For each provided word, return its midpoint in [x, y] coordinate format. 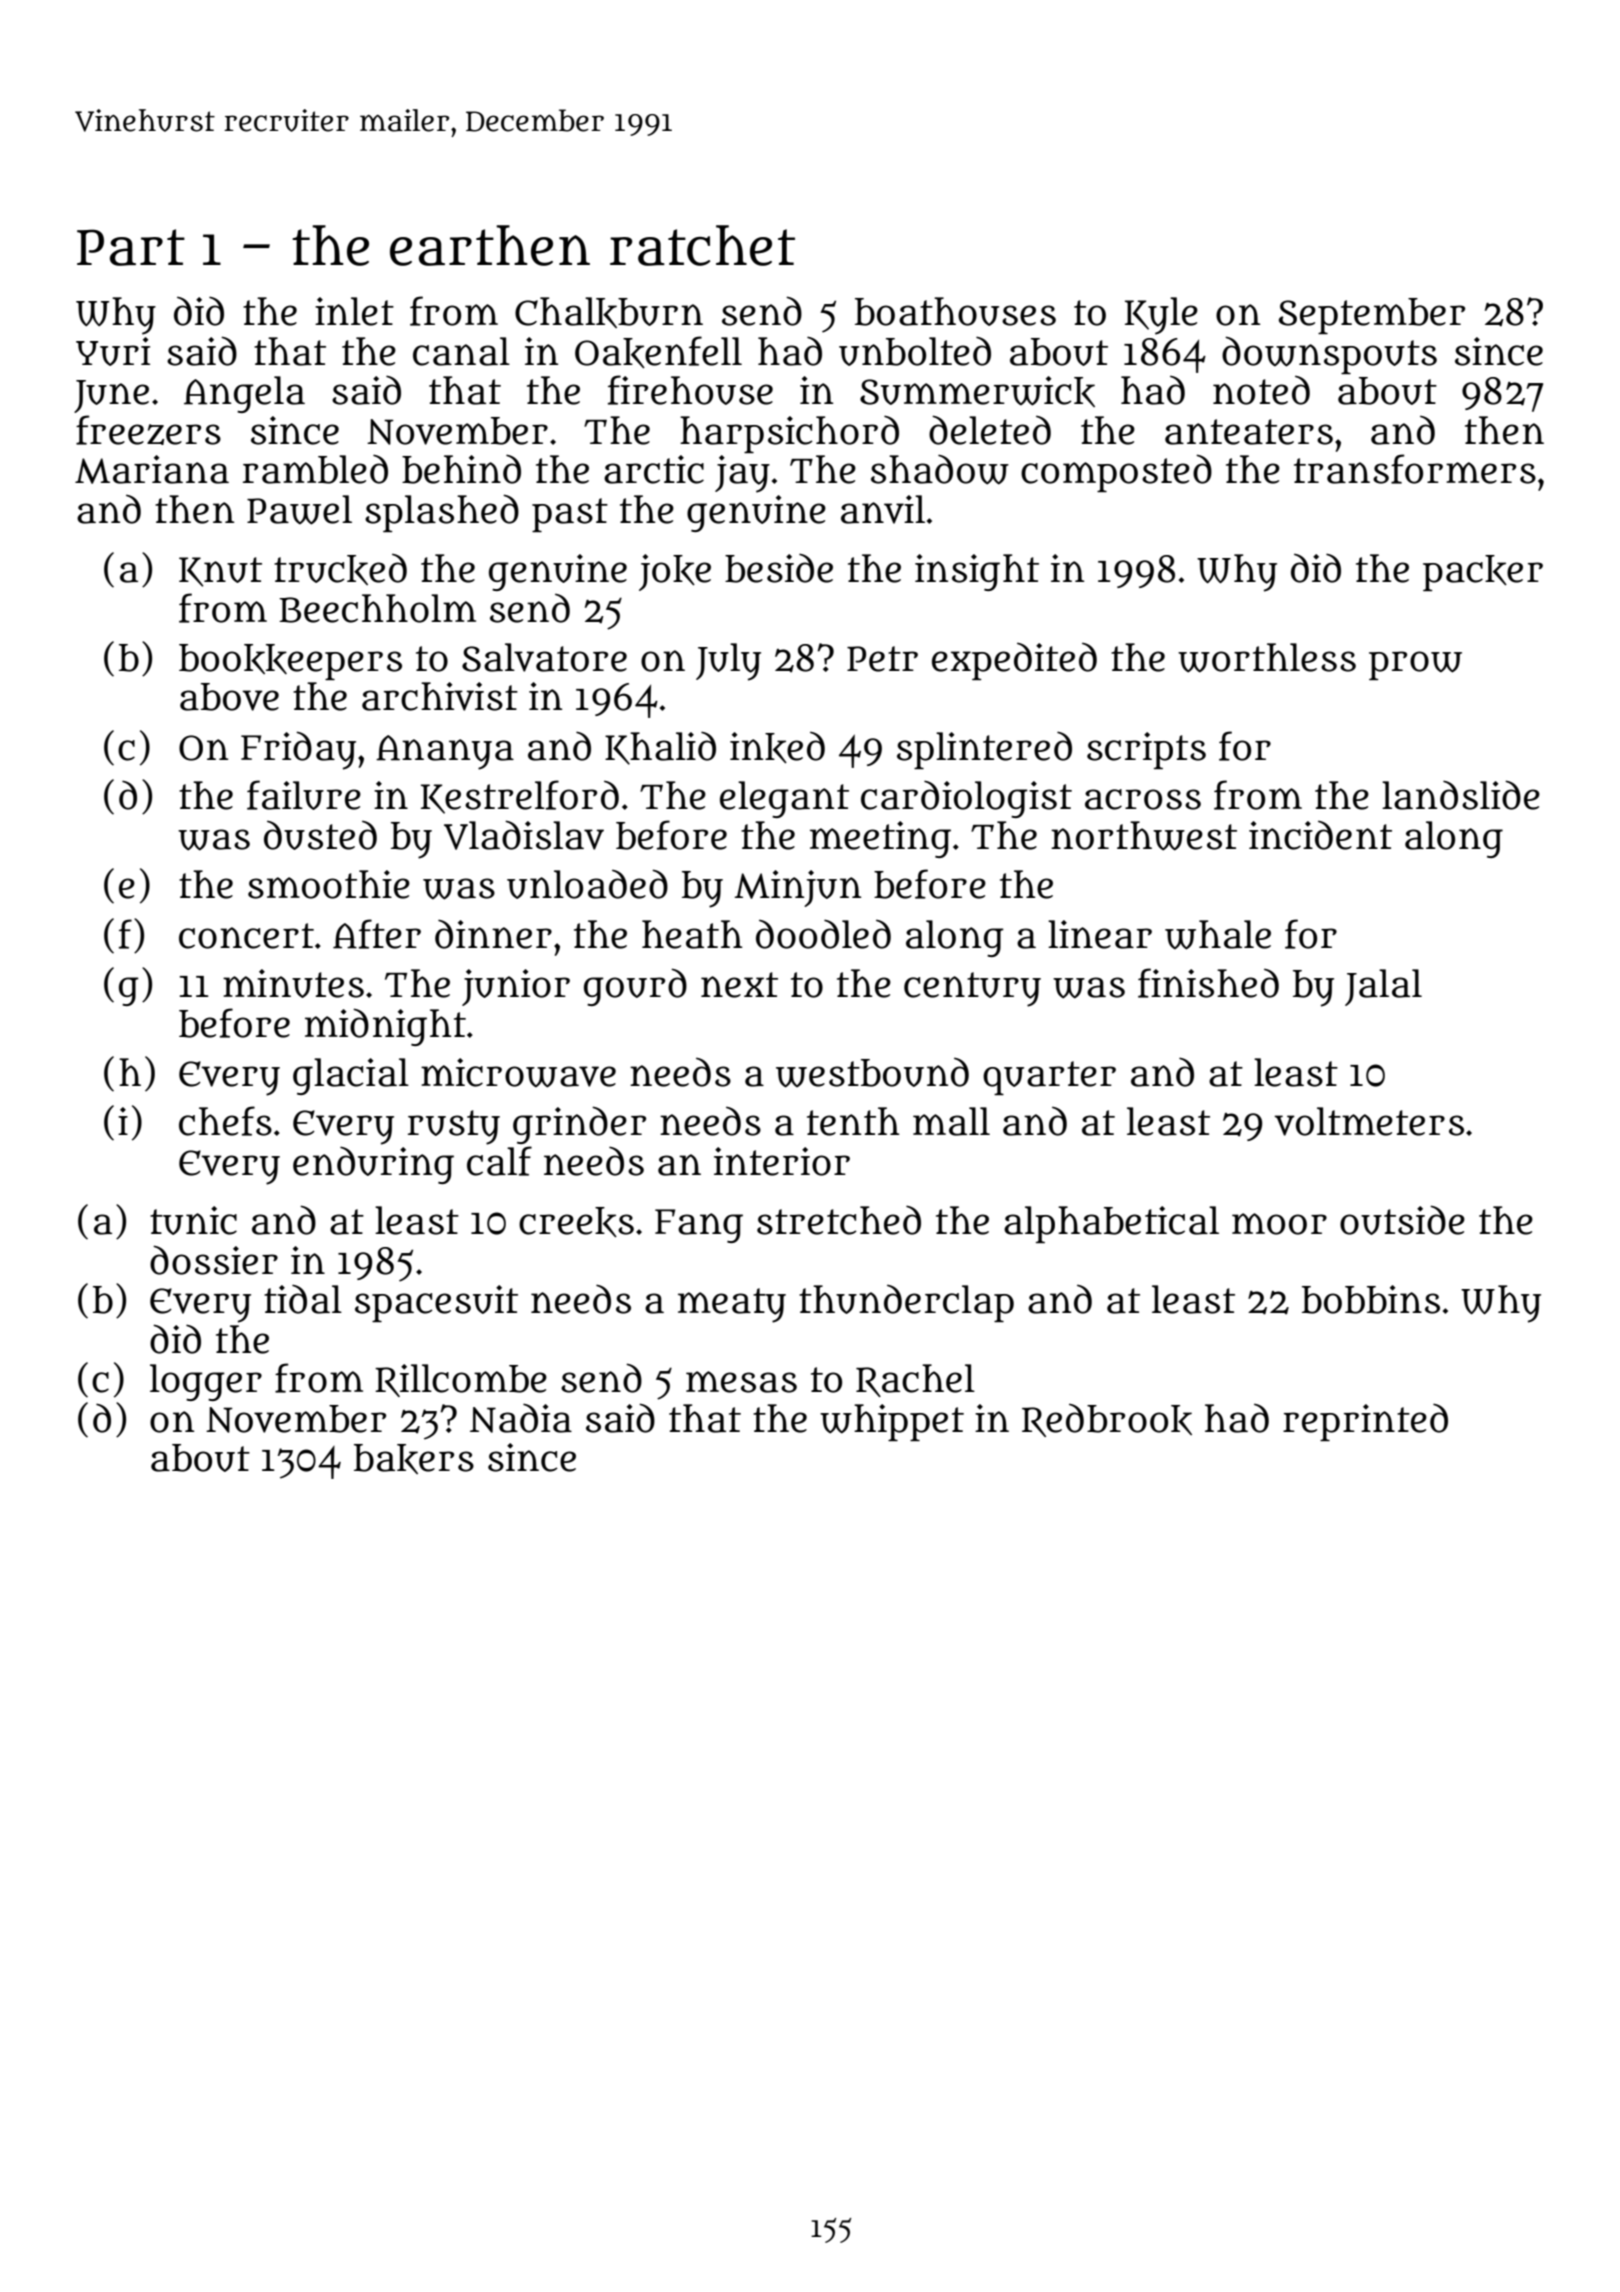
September [1372, 316]
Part [131, 247]
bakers [414, 1459]
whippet [892, 1422]
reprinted [1365, 1422]
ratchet [702, 245]
